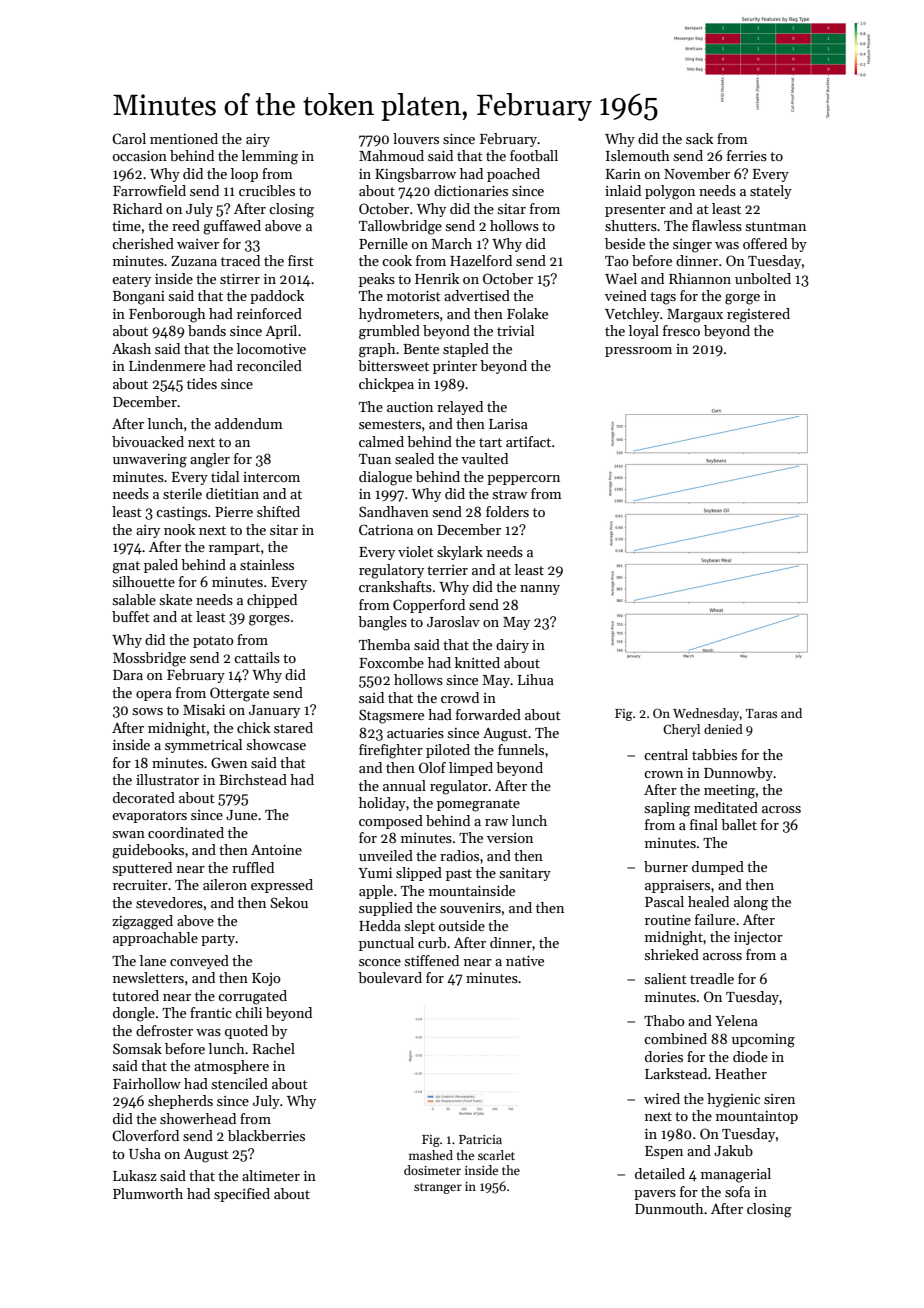  What do you see at coordinates (758, 315) in the image?
I see `registered` at bounding box center [758, 315].
